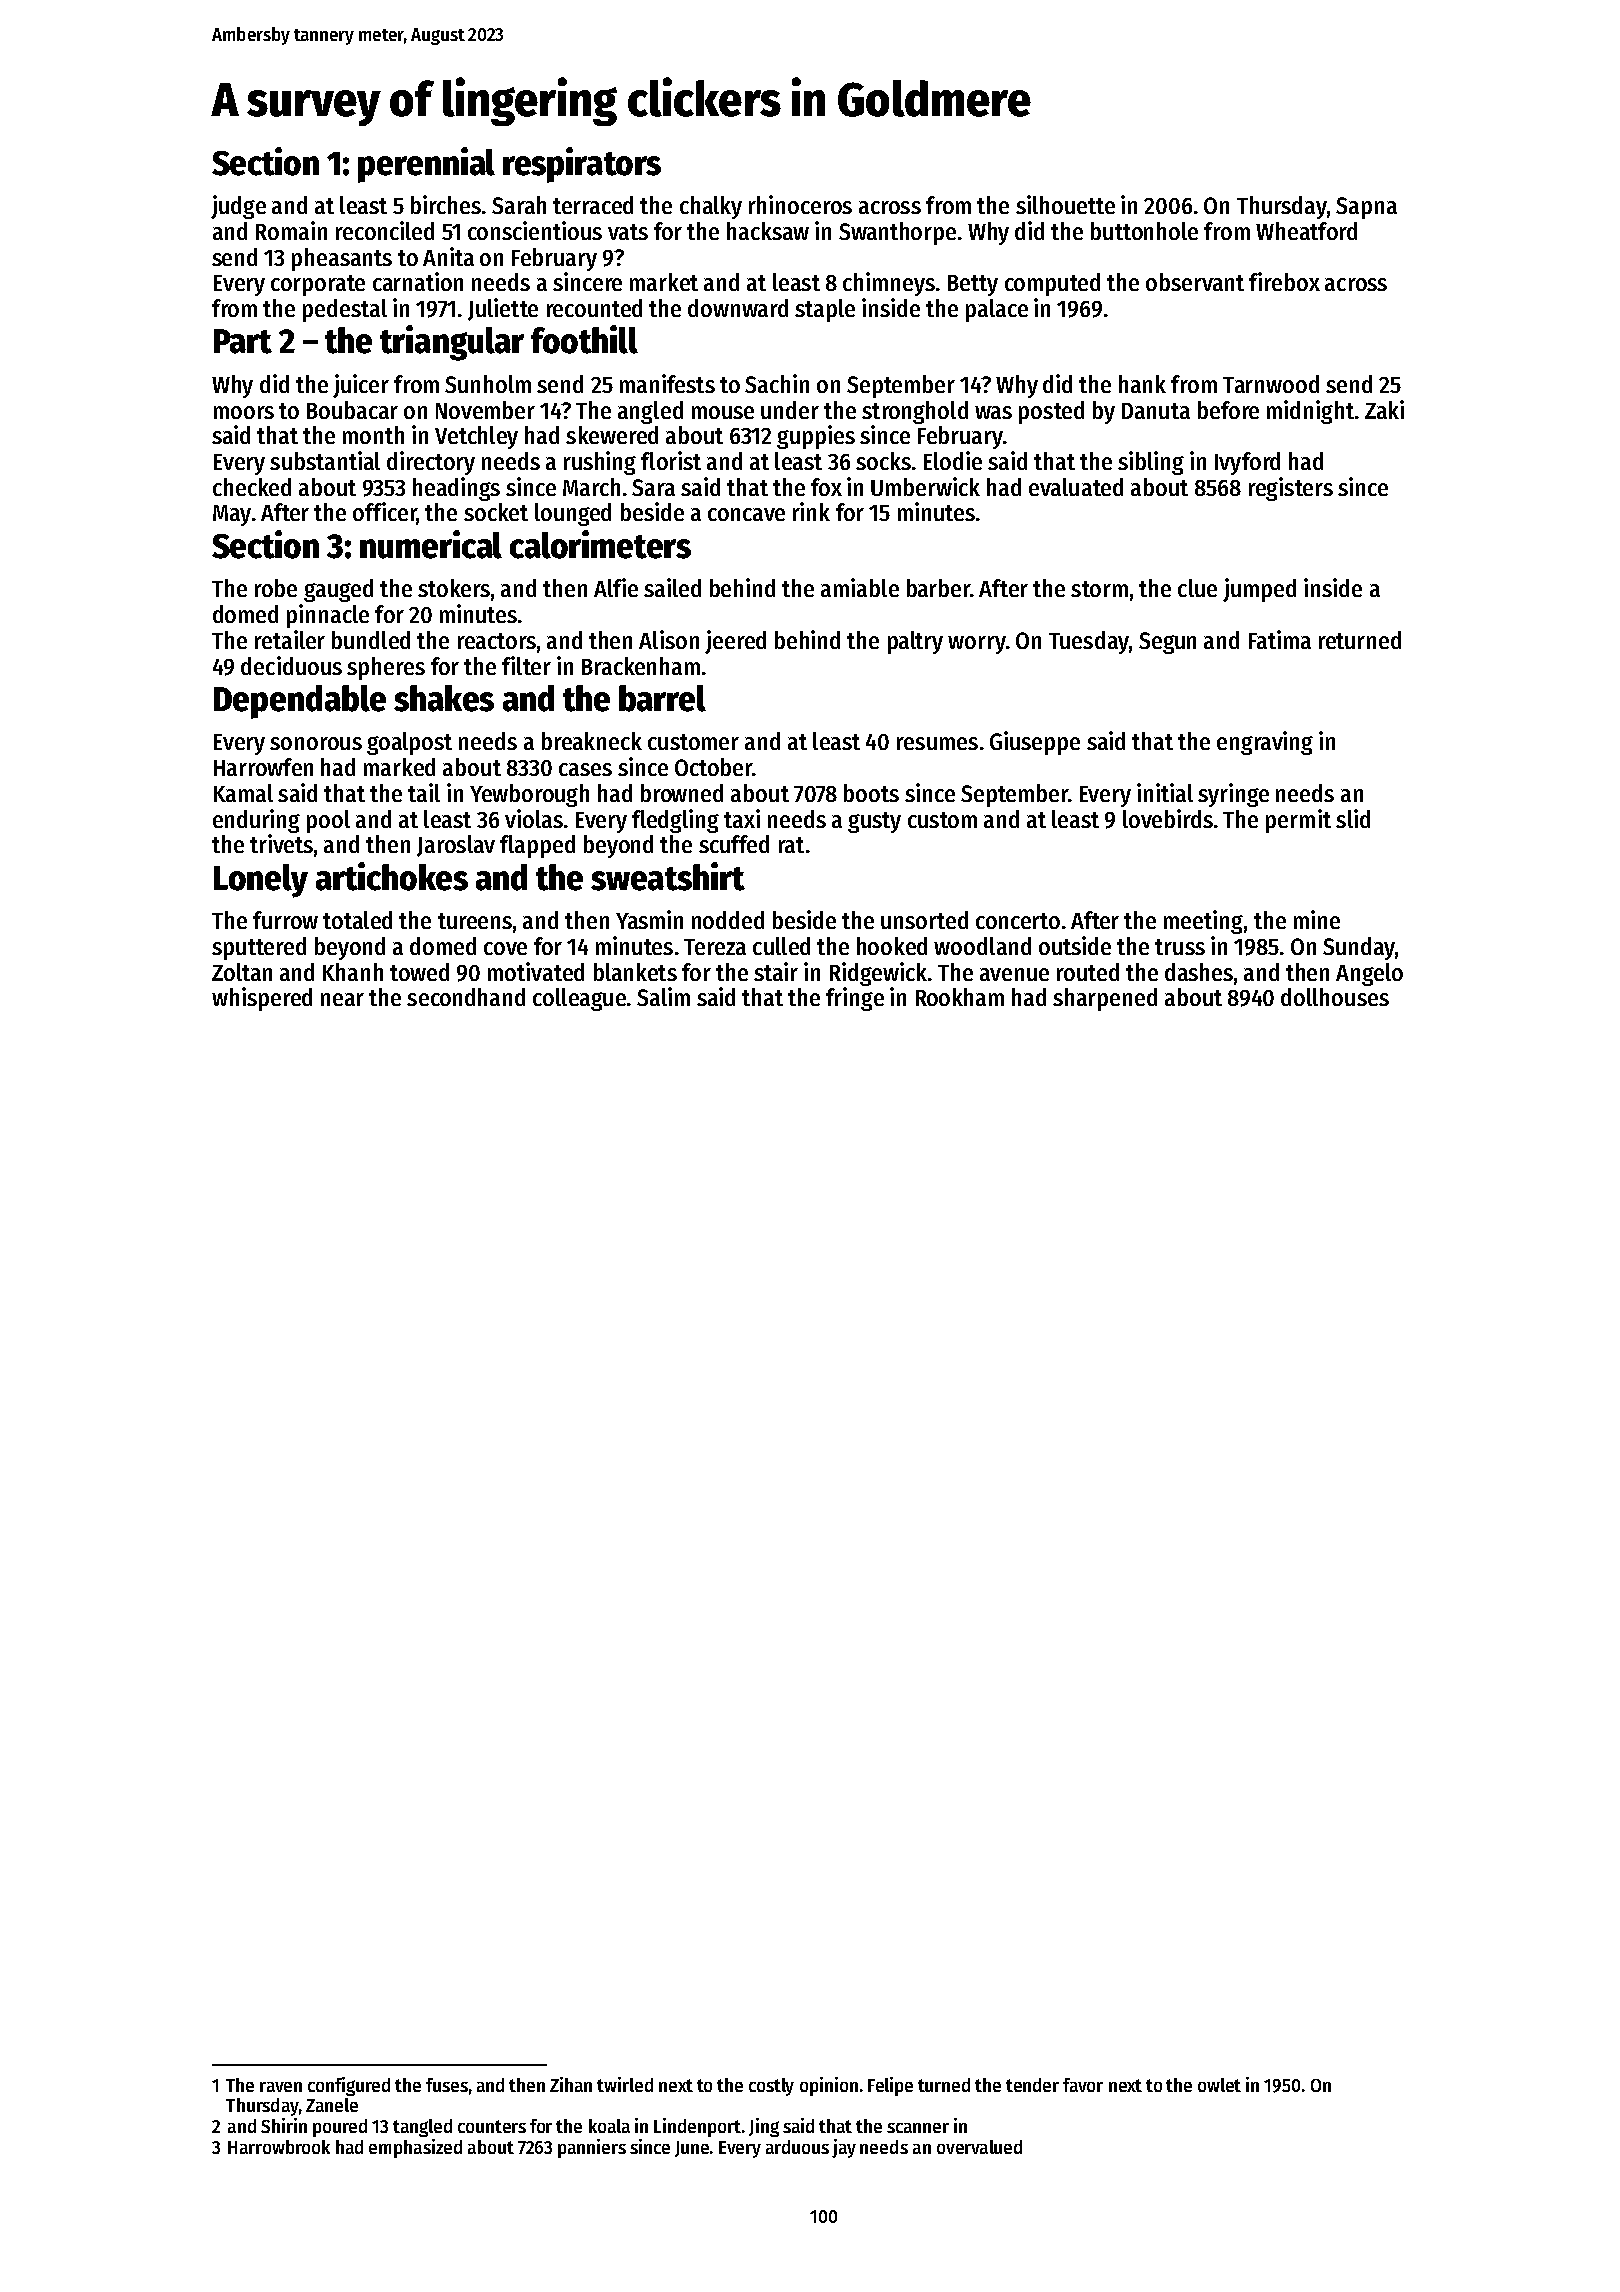 Image resolution: width=1620 pixels, height=2292 pixels. I want to click on silhouette, so click(1065, 204).
